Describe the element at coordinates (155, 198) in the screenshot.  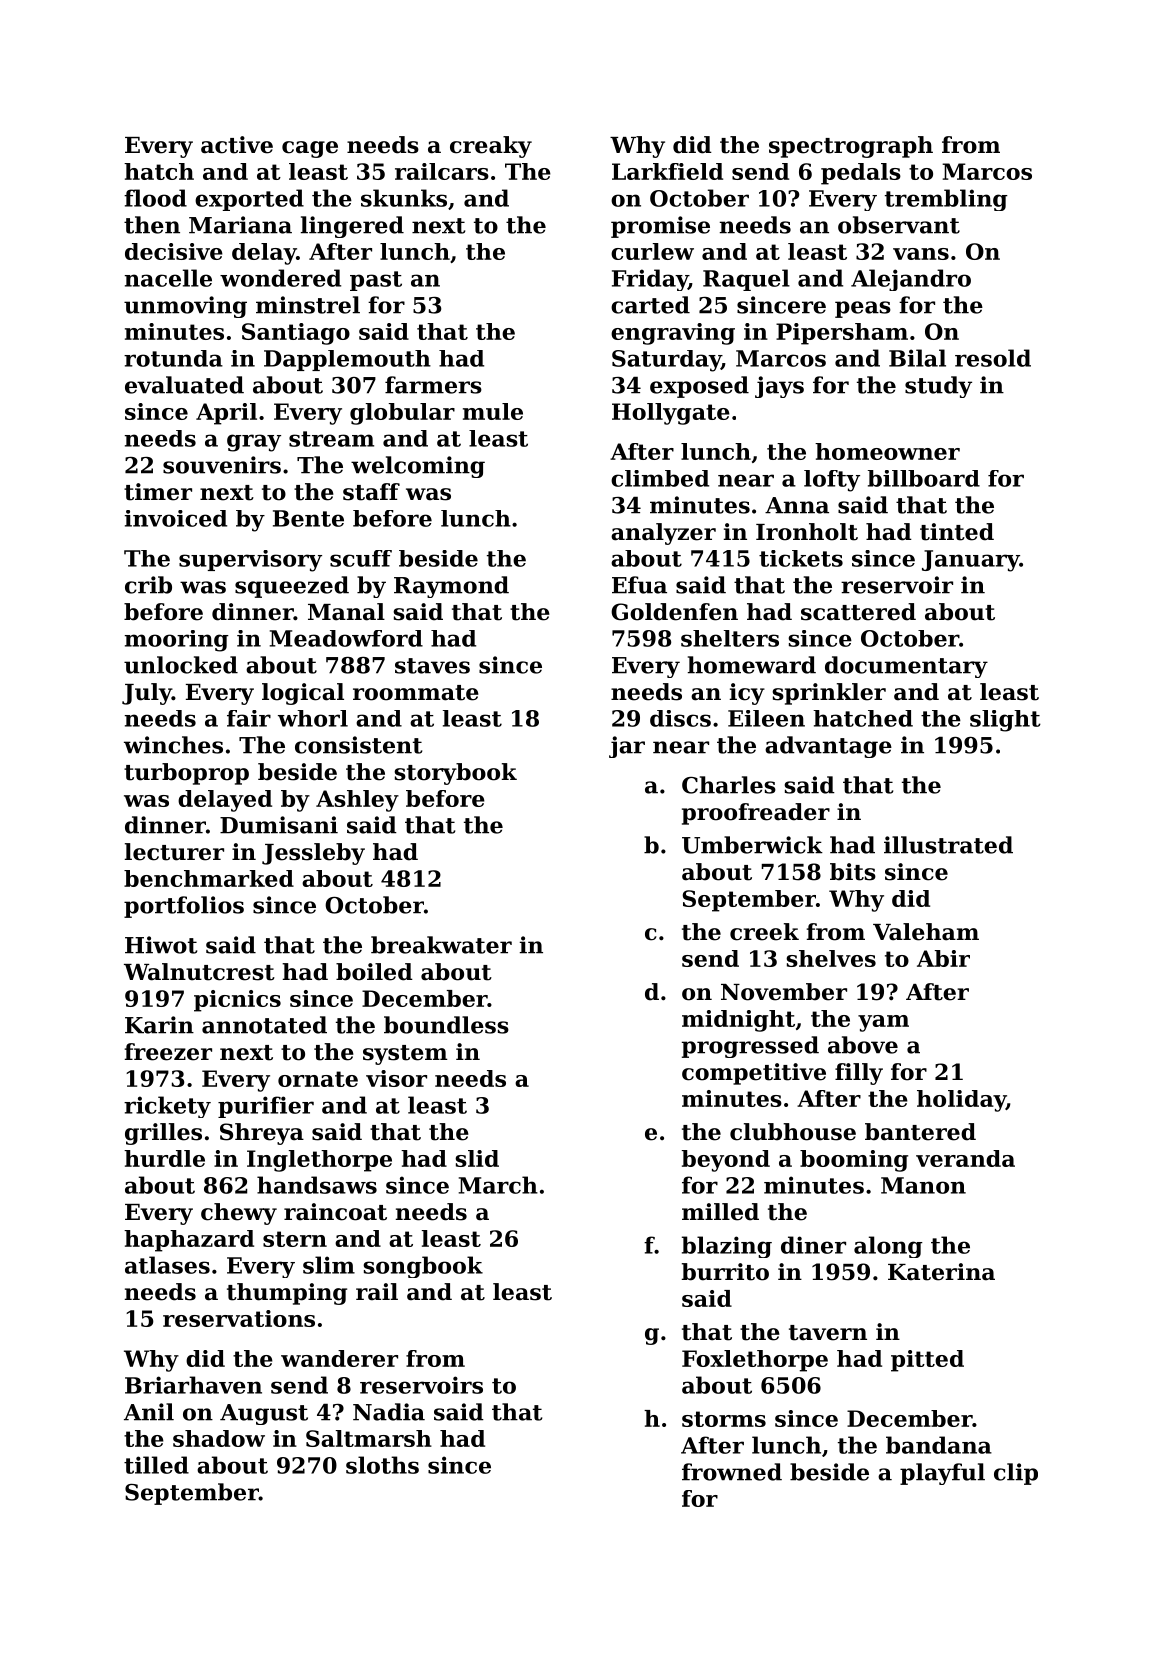
I see `flood` at that location.
